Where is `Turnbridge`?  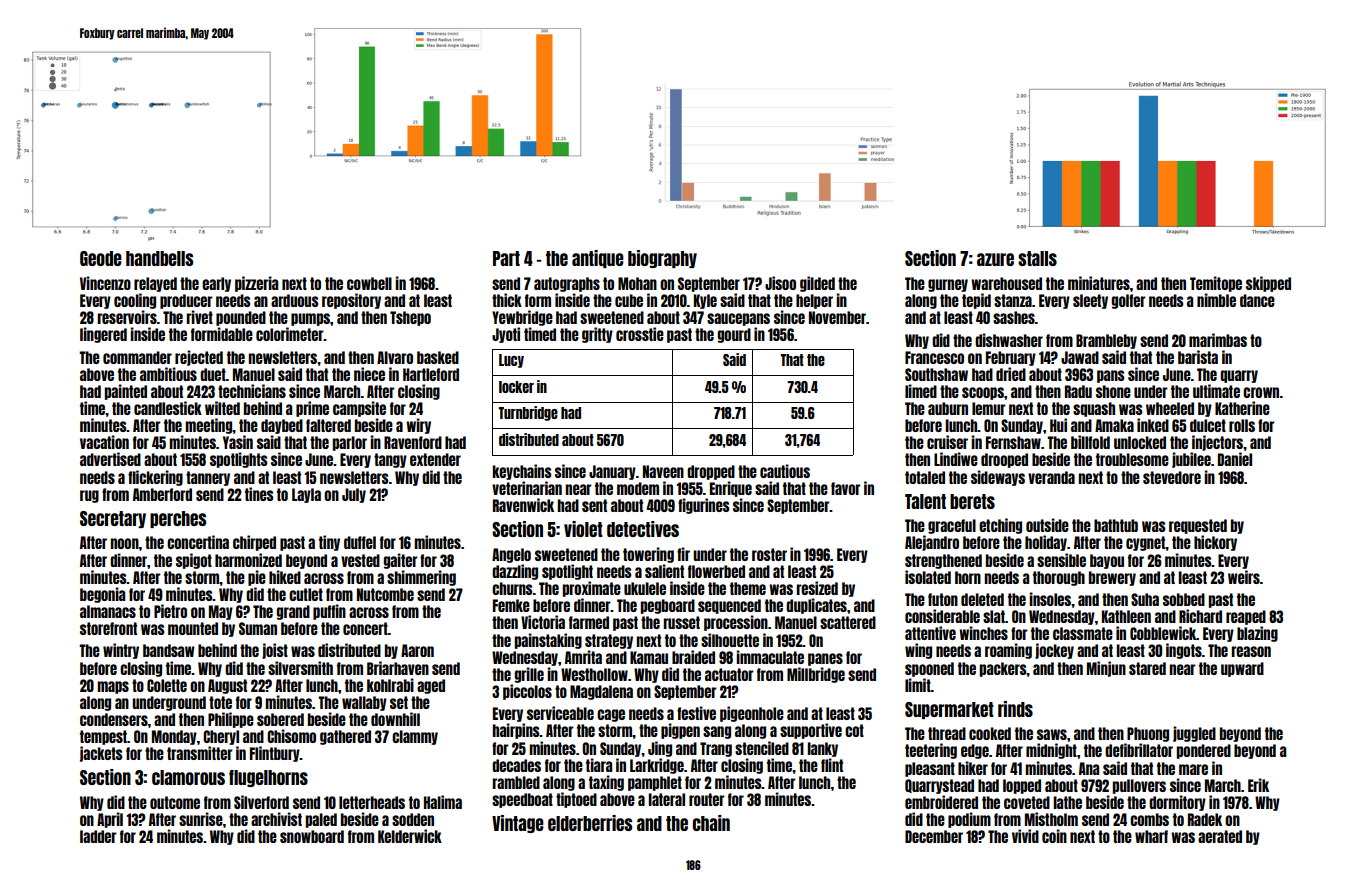 Turnbridge is located at coordinates (528, 413).
